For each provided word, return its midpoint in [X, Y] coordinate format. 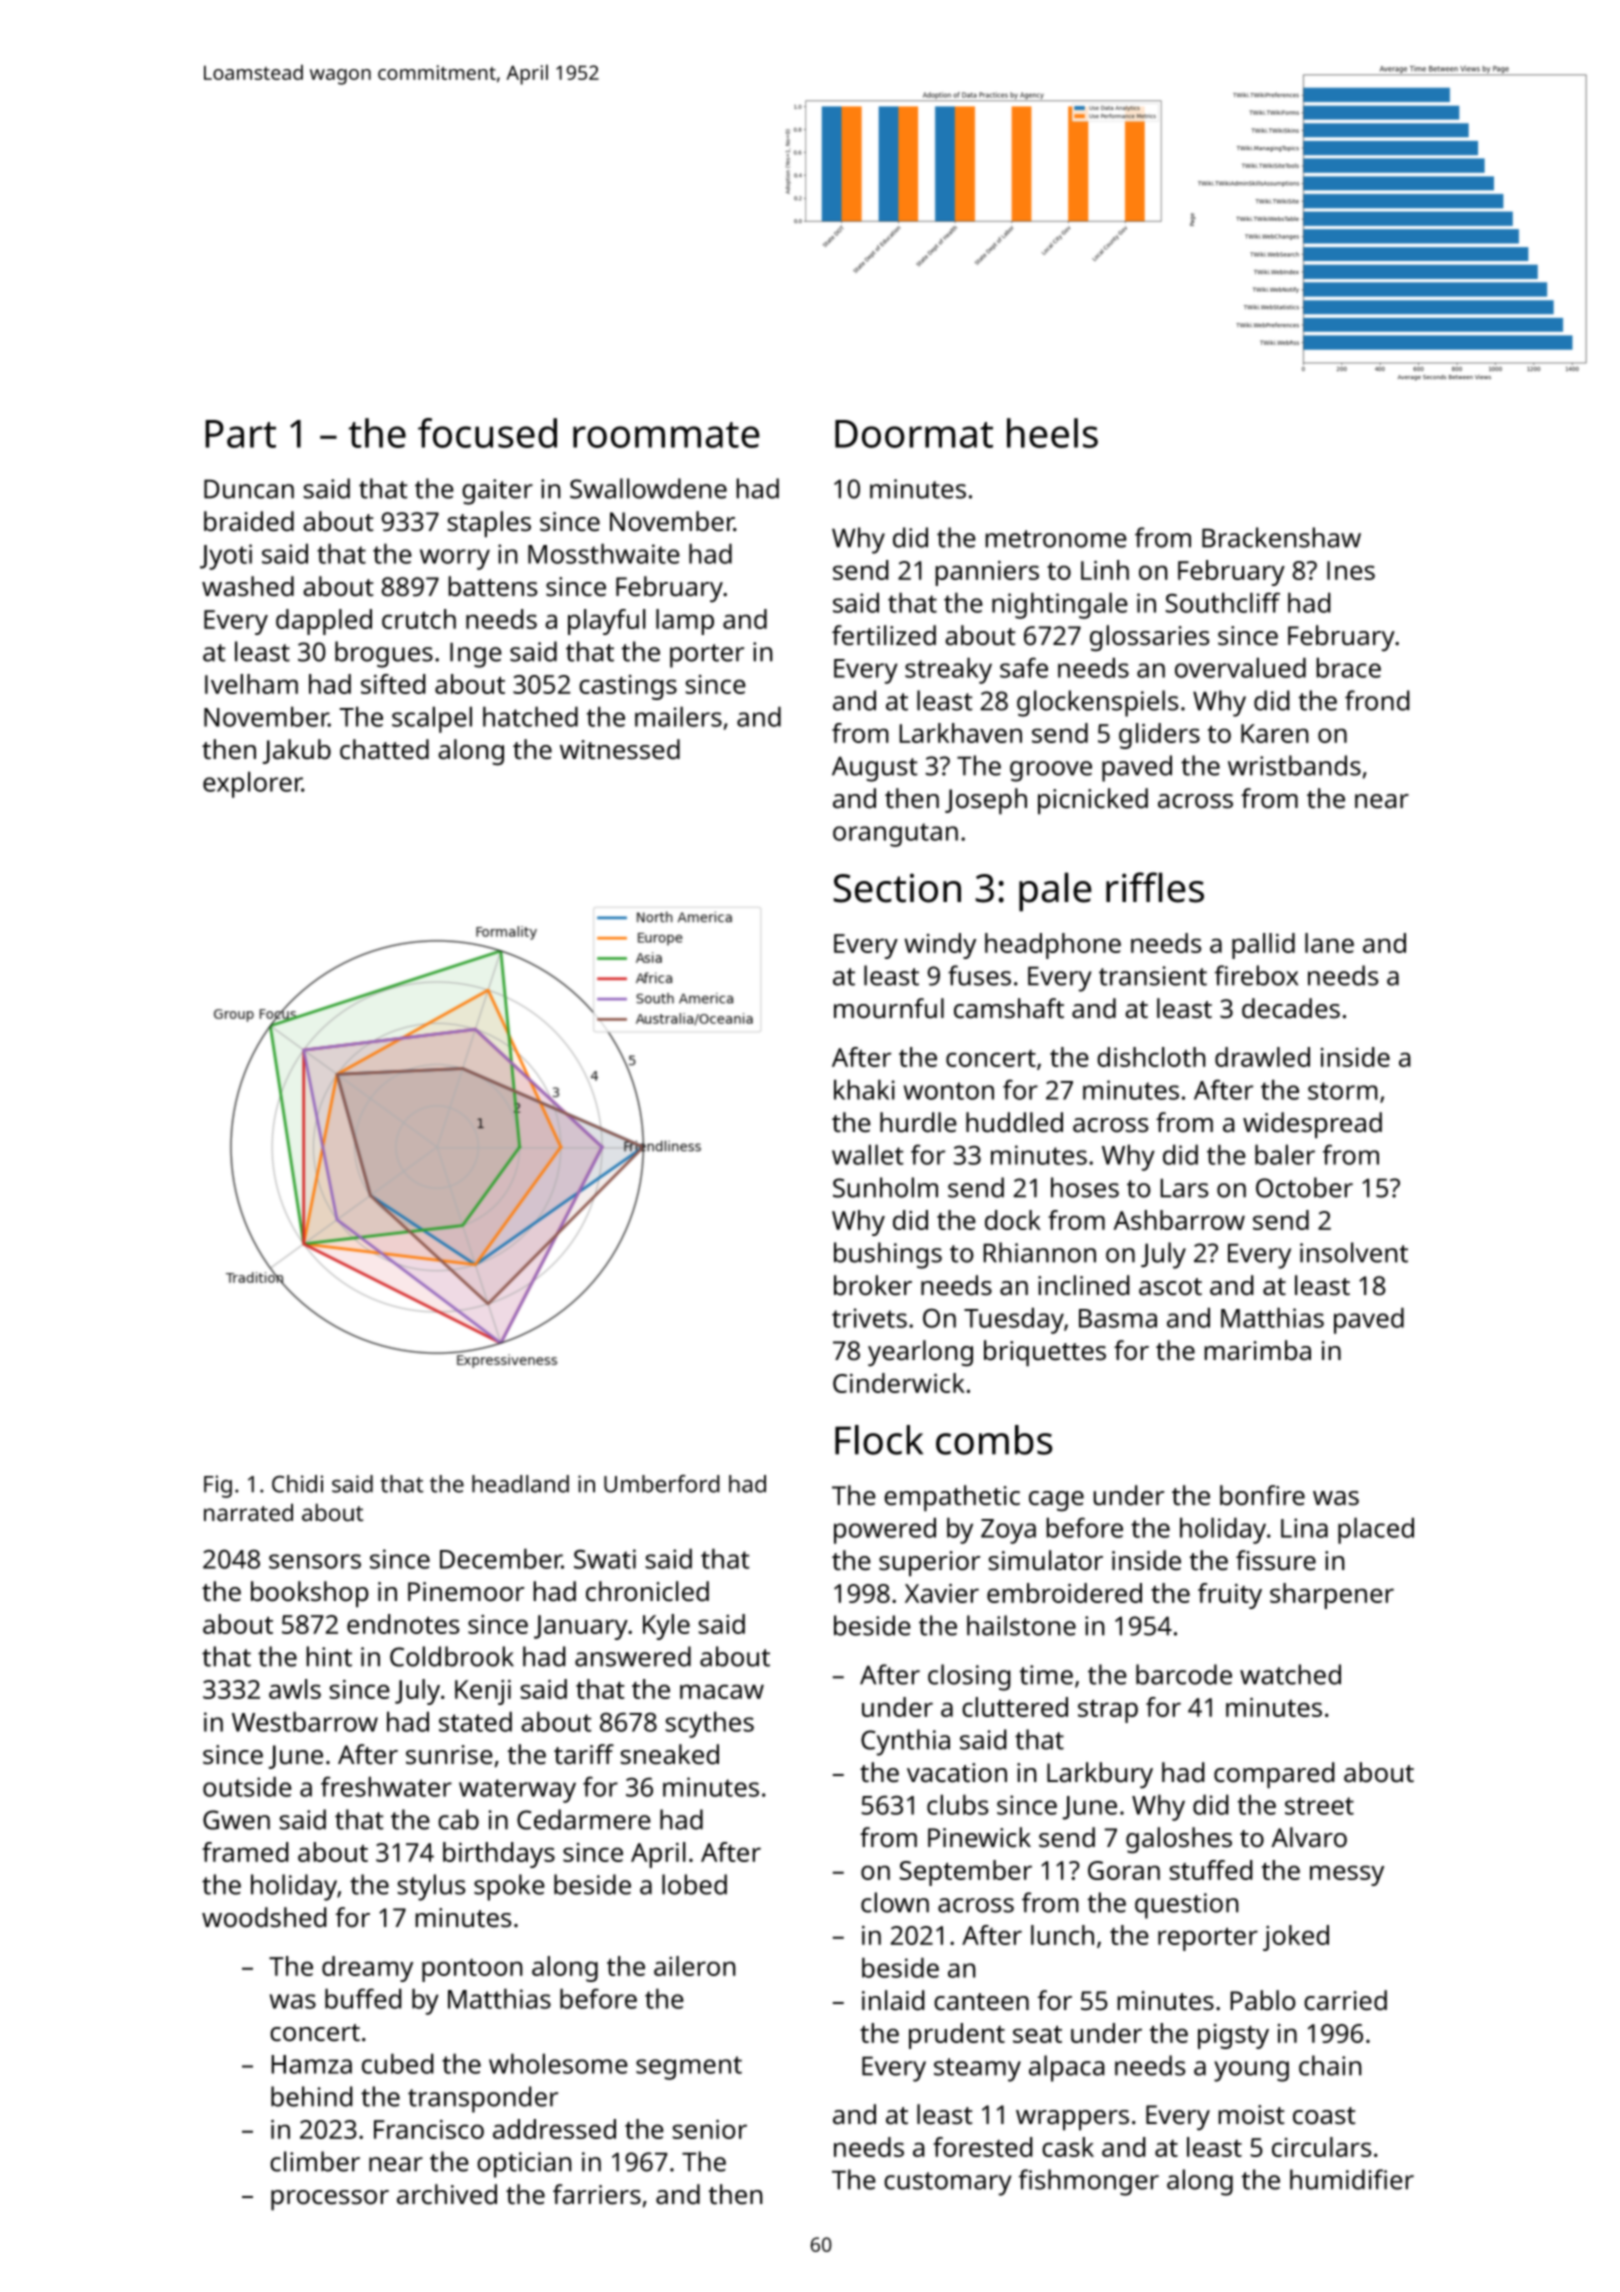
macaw [722, 1691]
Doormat [914, 434]
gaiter [497, 492]
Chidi [297, 1484]
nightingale [1060, 605]
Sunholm [885, 1187]
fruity [1230, 1596]
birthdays [499, 1855]
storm [1343, 1091]
